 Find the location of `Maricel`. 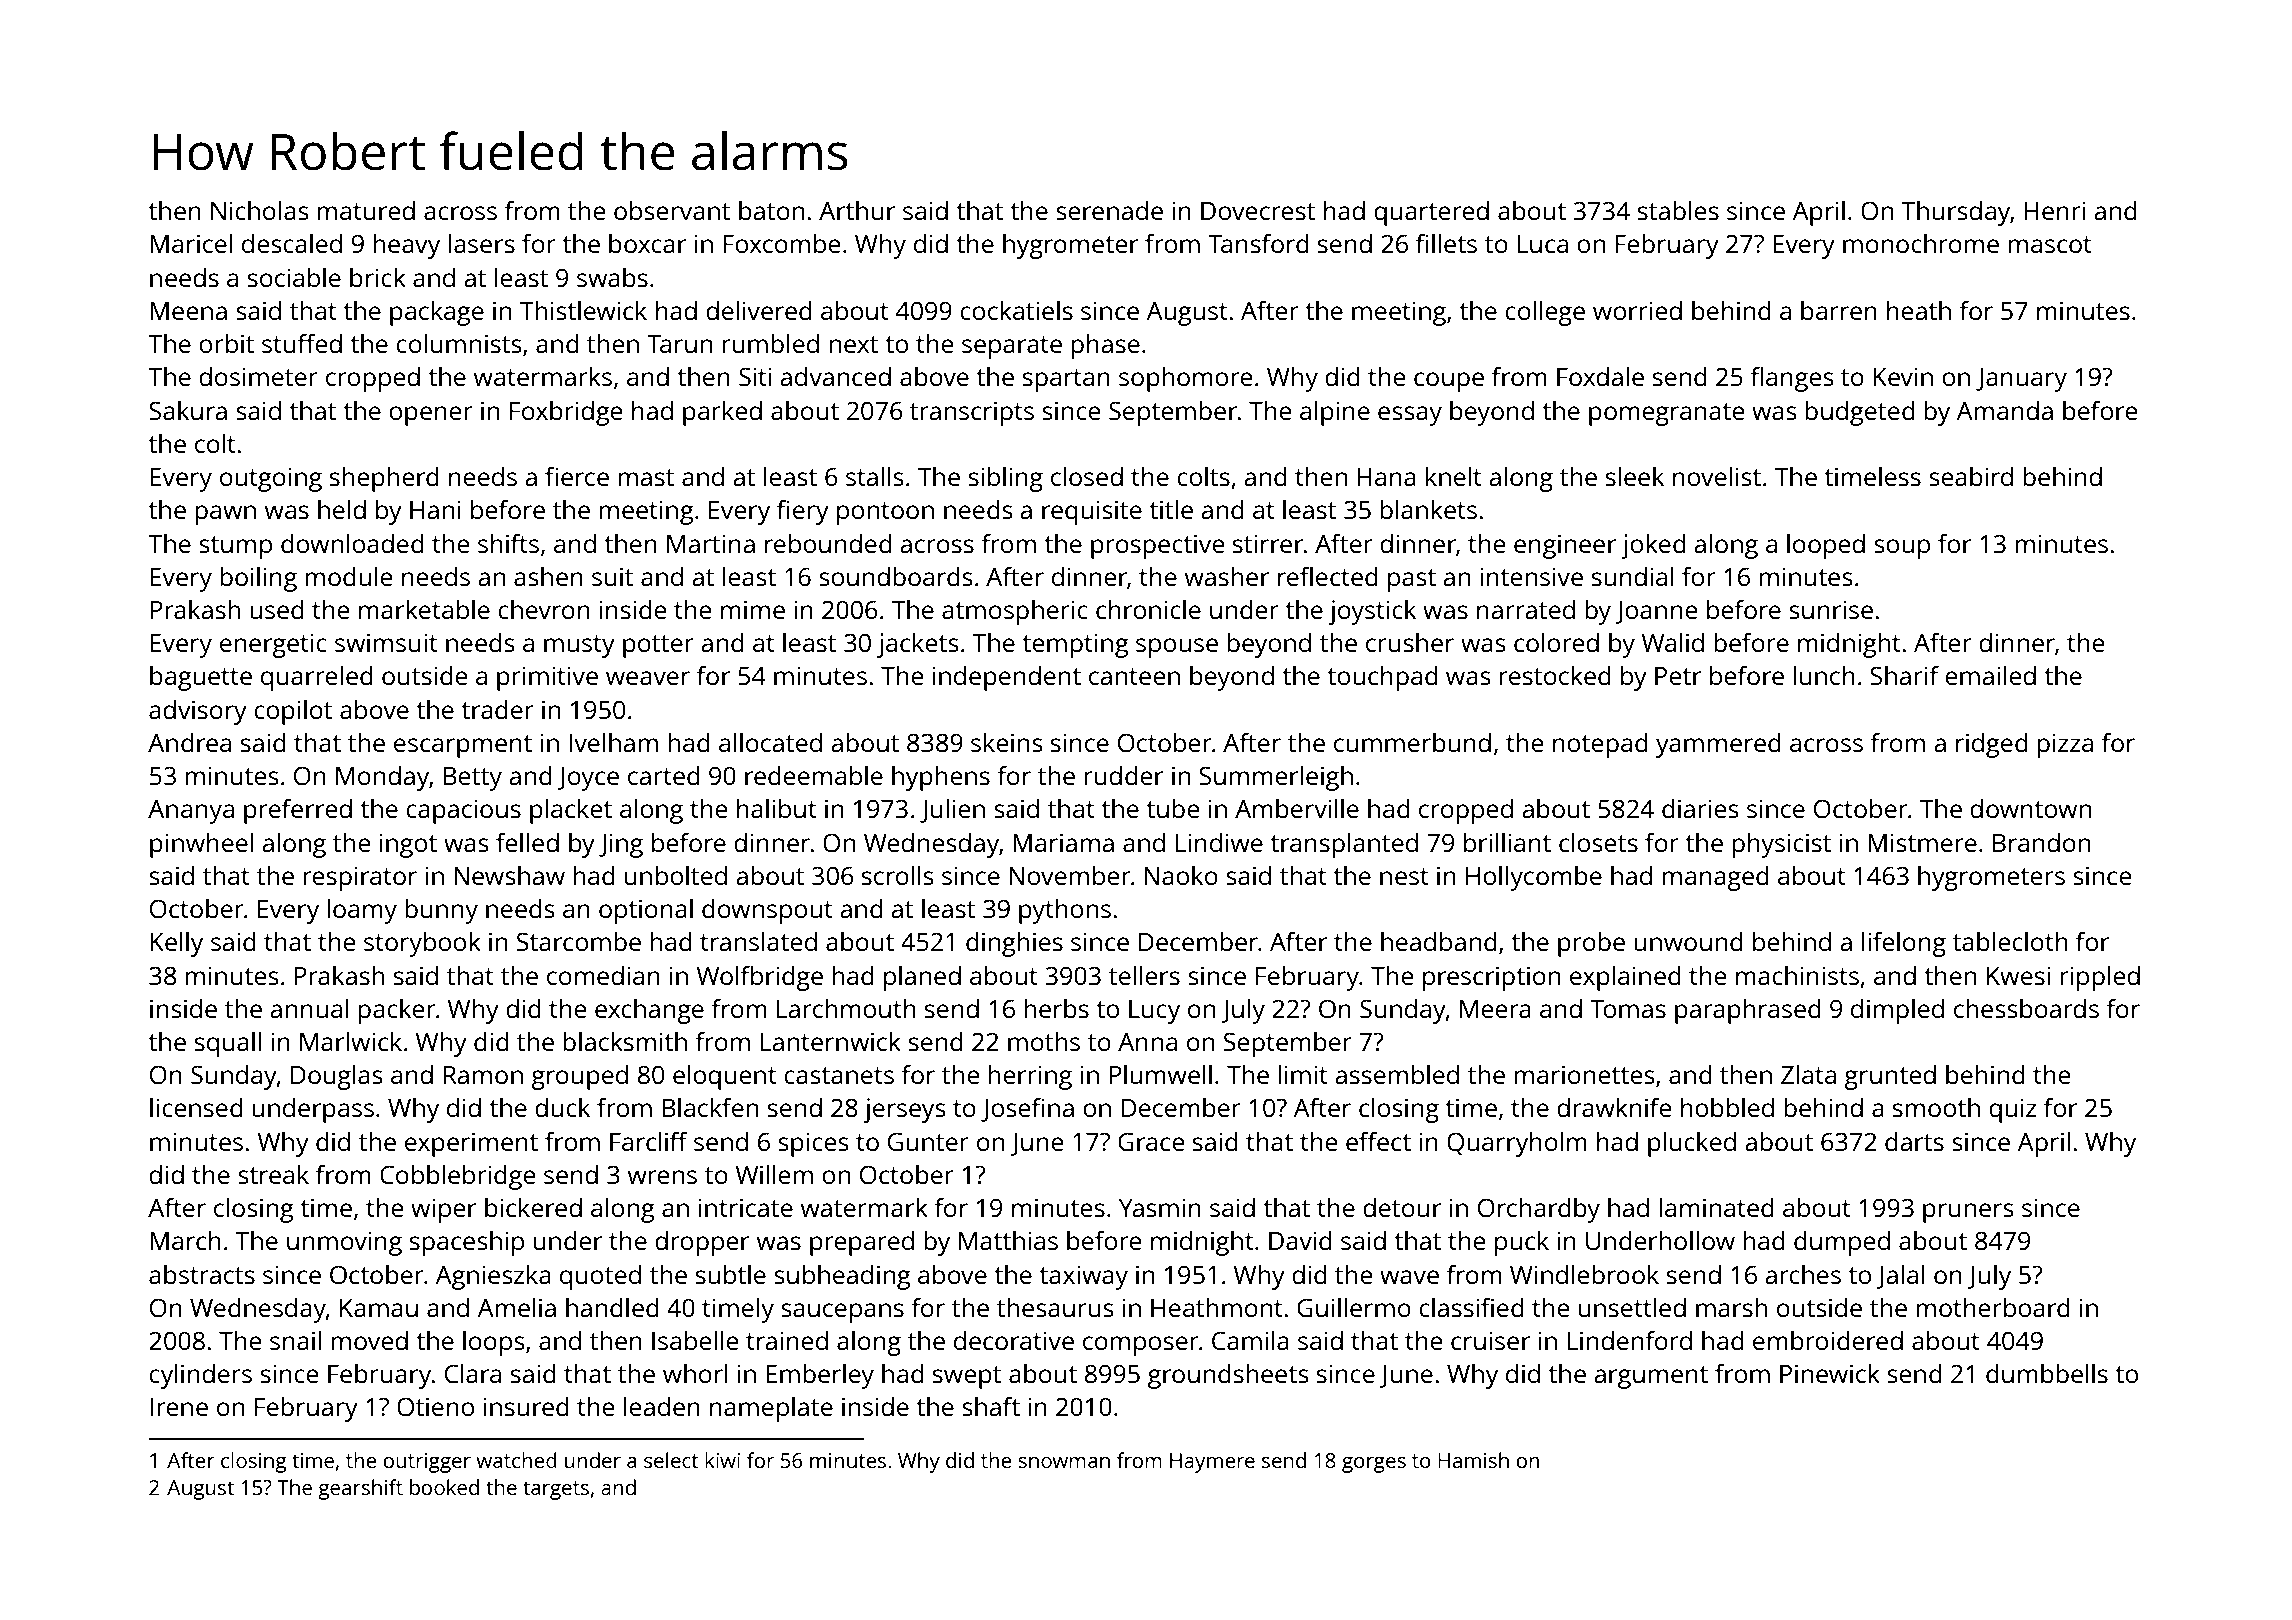

Maricel is located at coordinates (191, 243).
